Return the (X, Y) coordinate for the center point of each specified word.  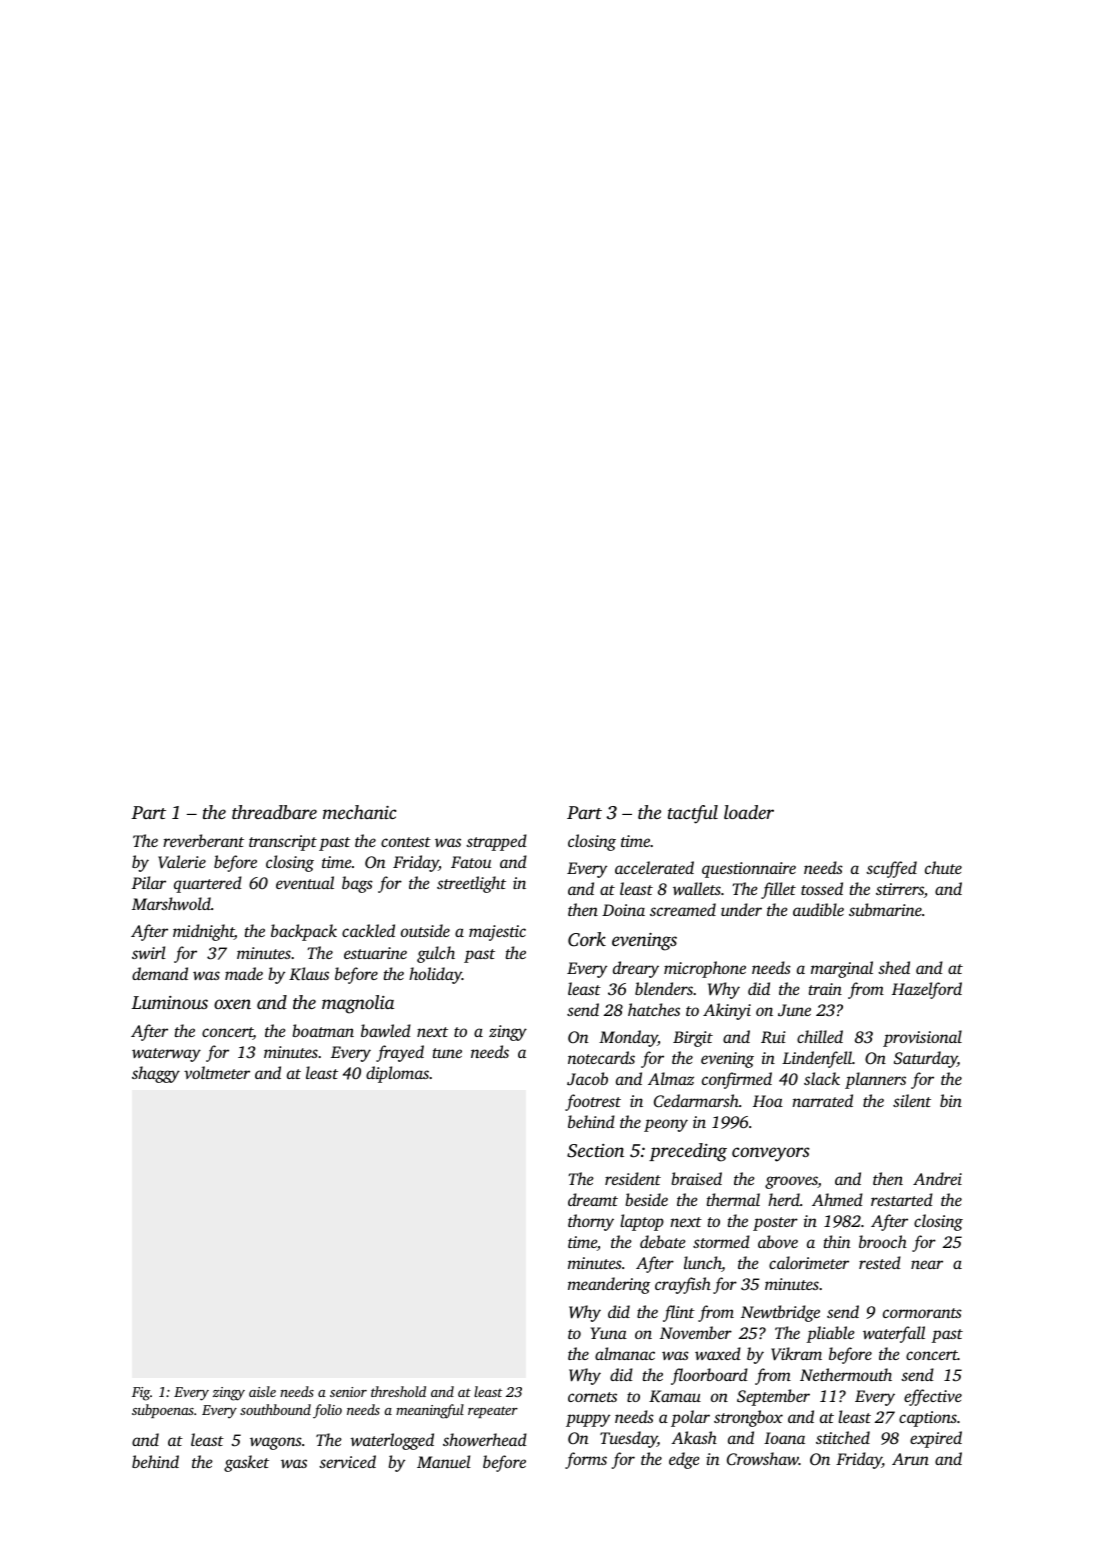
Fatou (471, 862)
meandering (609, 1285)
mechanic (359, 812)
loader (749, 812)
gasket (246, 1463)
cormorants (922, 1313)
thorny (591, 1222)
